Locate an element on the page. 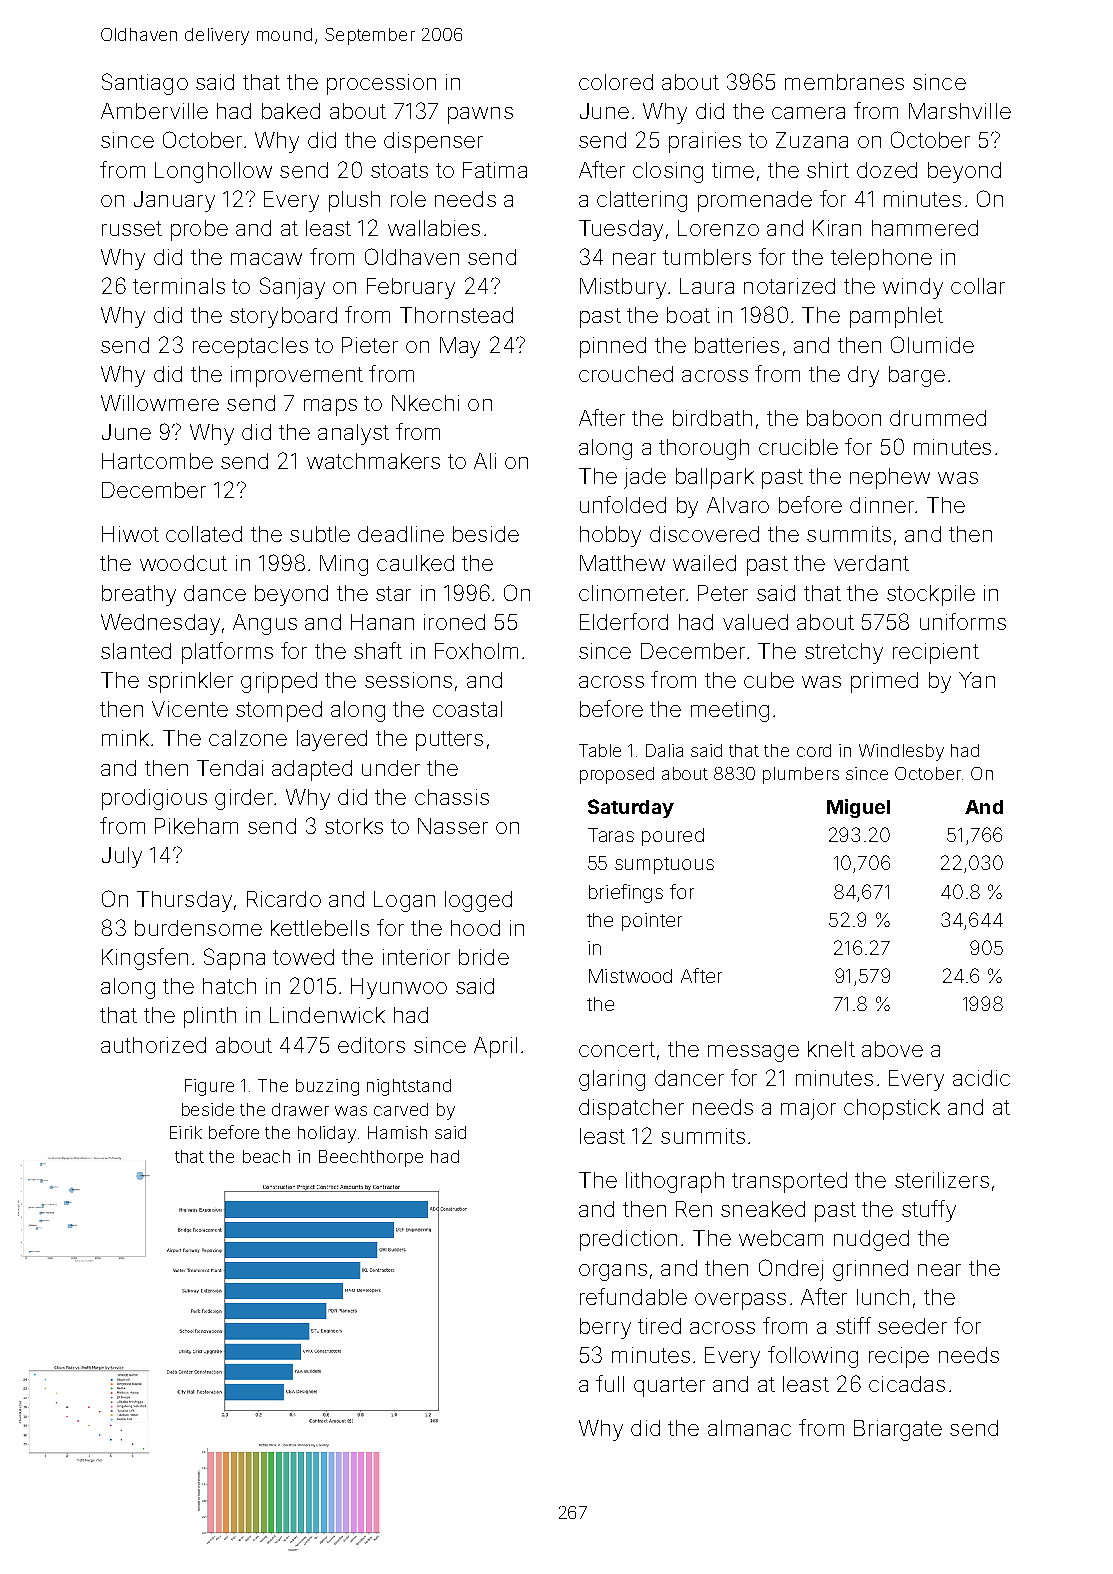 The height and width of the document is (1574, 1113). hatch is located at coordinates (229, 986).
